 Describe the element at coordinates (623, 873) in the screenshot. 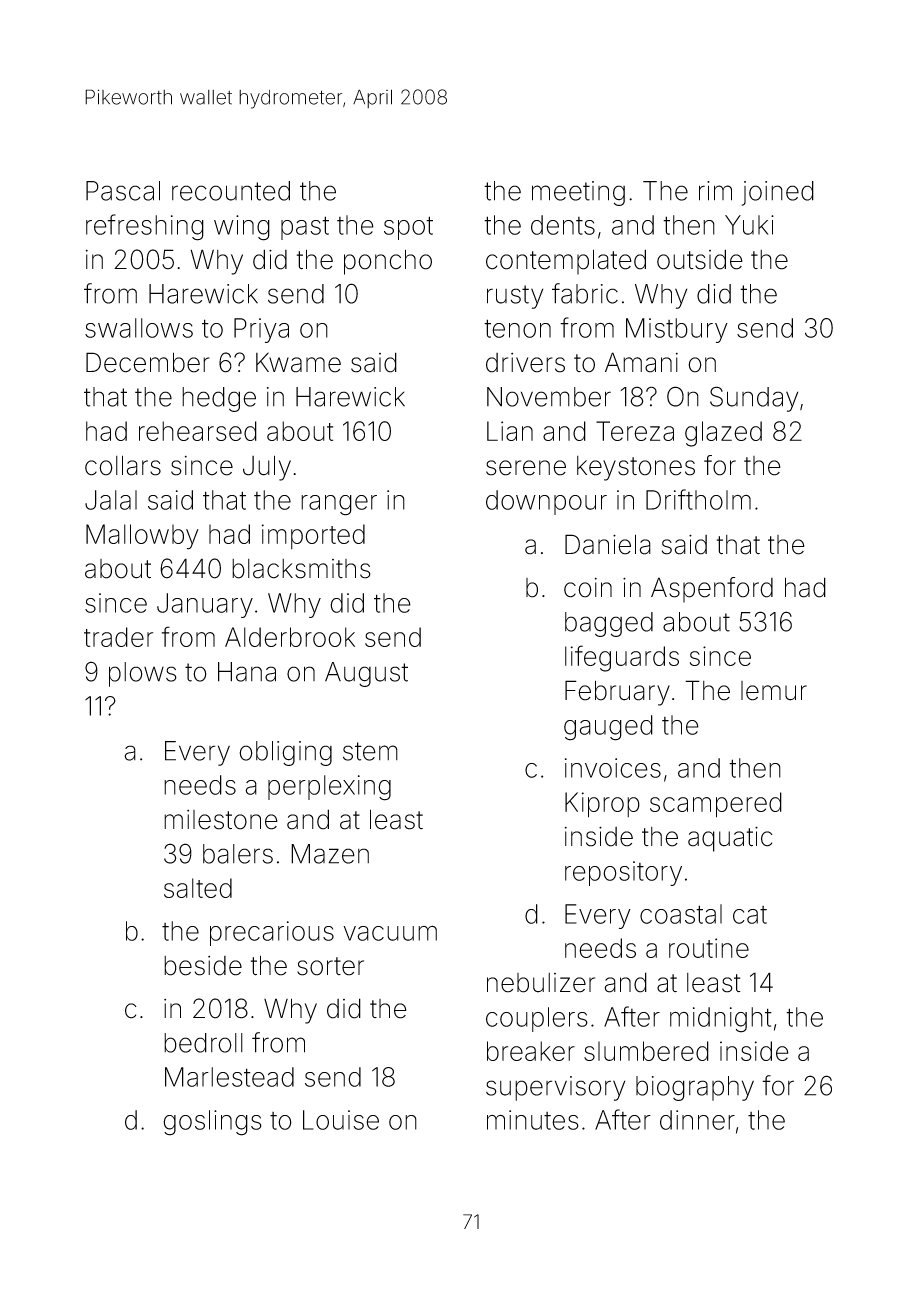

I see `repository` at that location.
